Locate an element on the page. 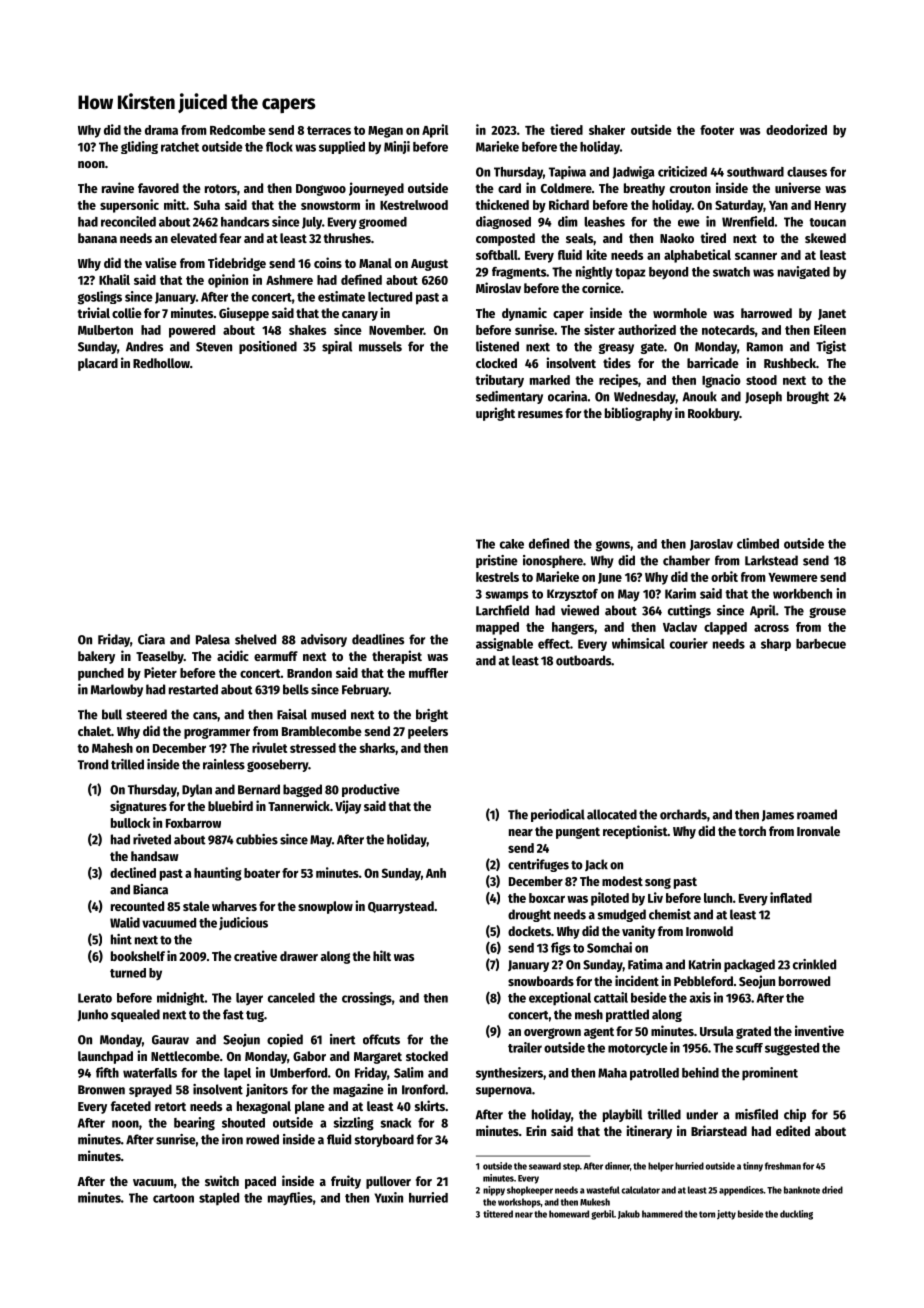  Redcombe is located at coordinates (238, 130).
